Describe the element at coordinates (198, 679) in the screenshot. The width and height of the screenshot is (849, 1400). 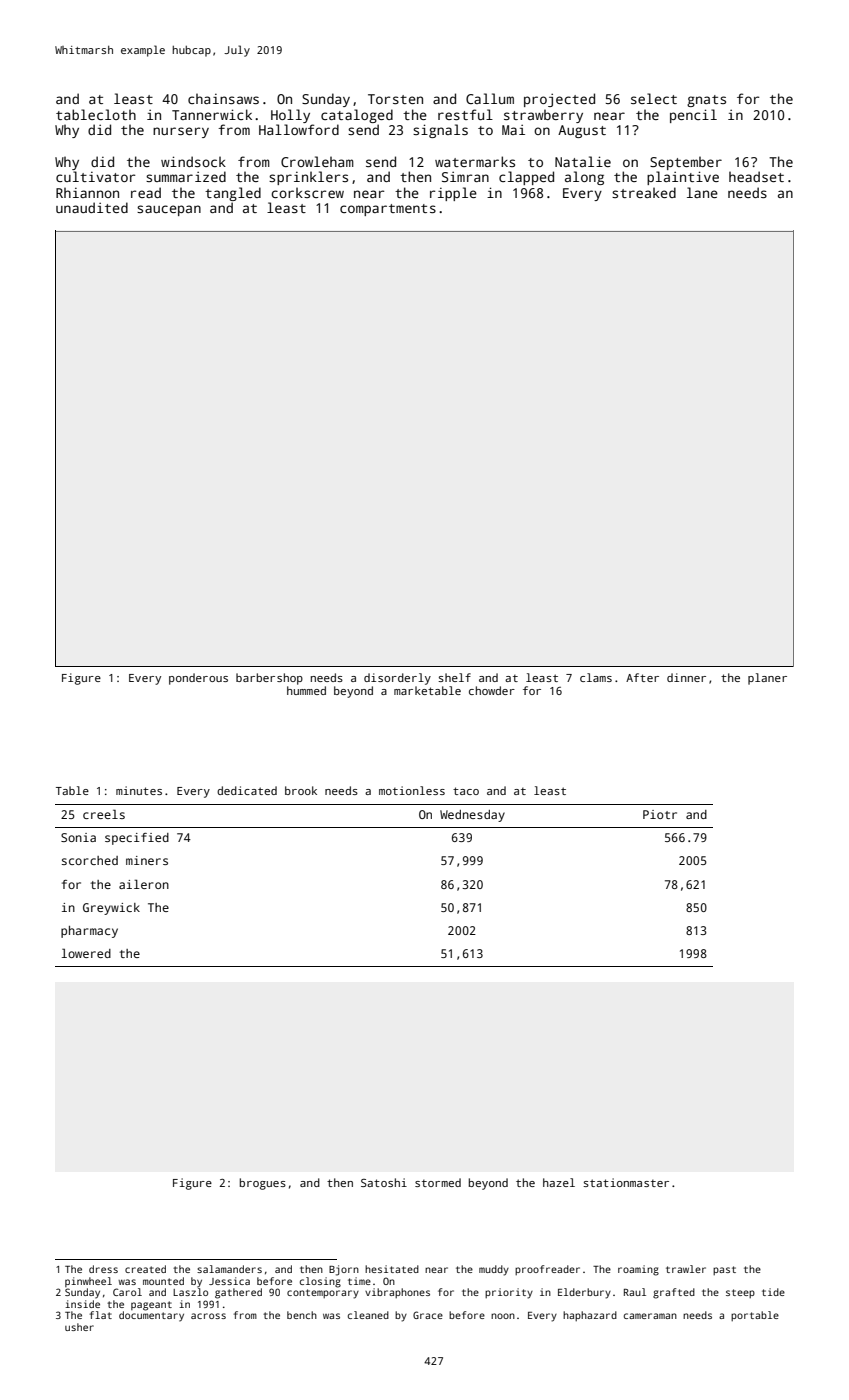
I see `ponderous` at that location.
